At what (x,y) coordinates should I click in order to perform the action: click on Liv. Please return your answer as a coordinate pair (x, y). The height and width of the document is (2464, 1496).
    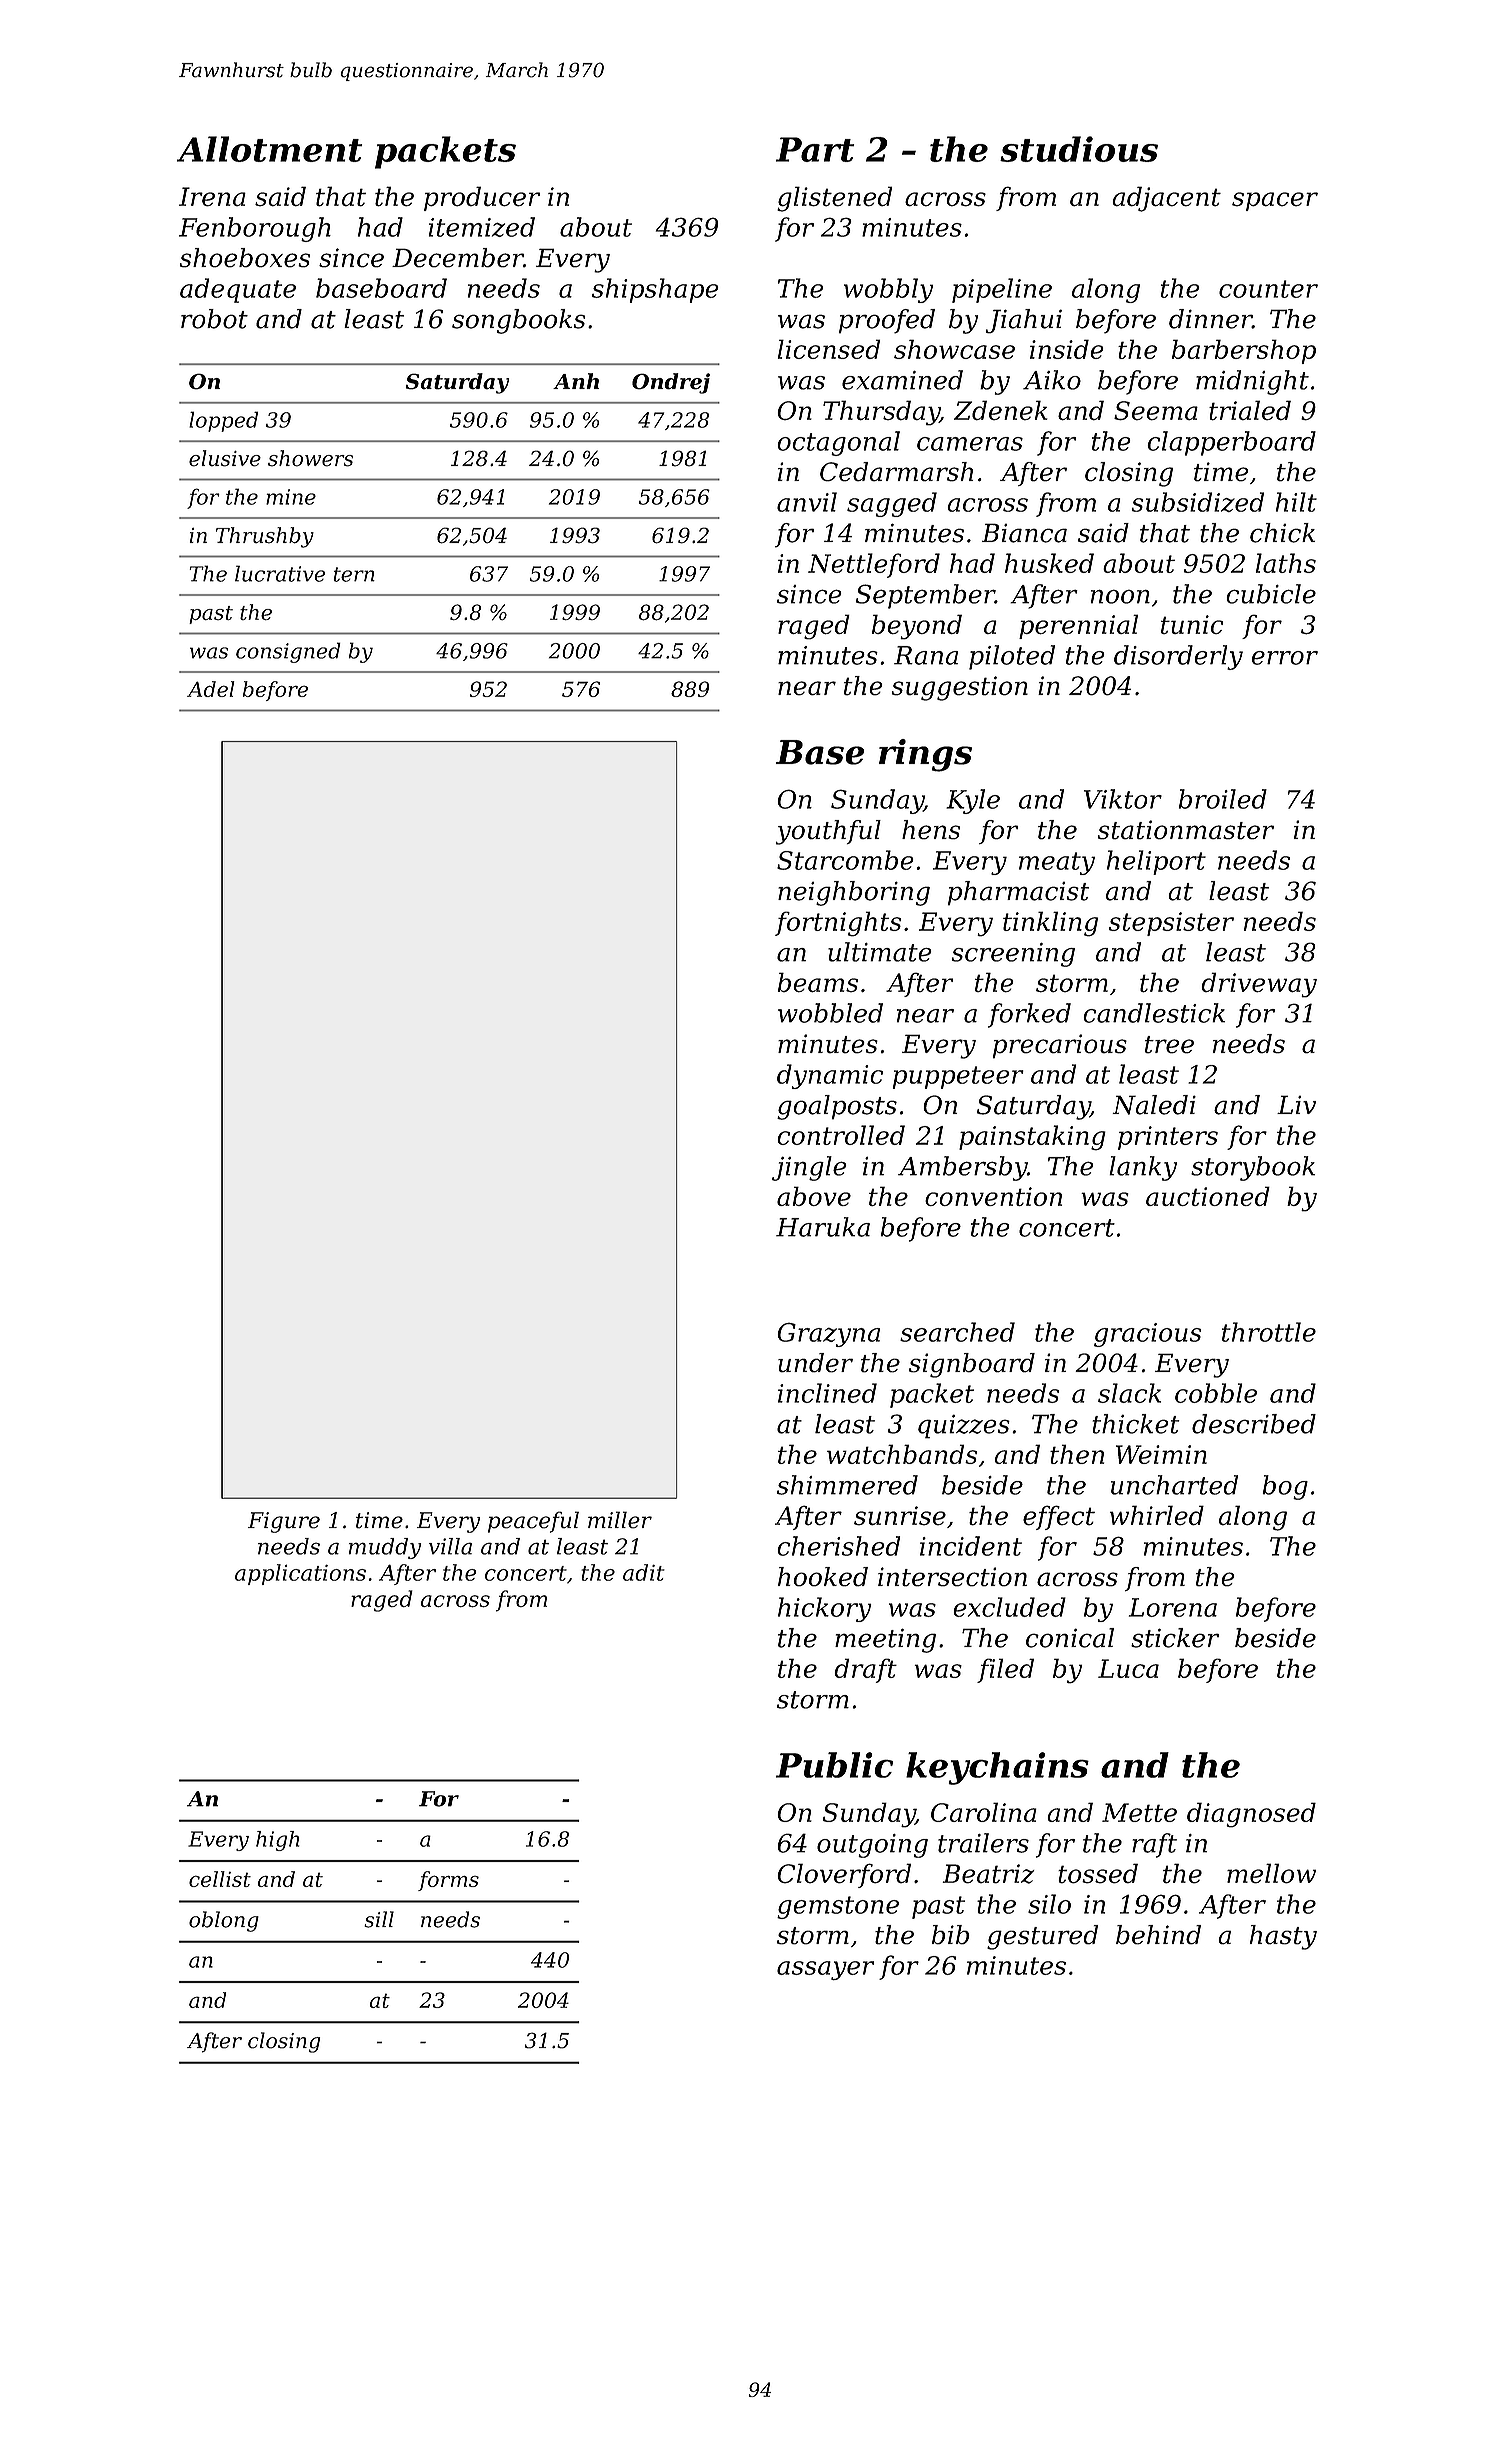
    Looking at the image, I should click on (1296, 1104).
